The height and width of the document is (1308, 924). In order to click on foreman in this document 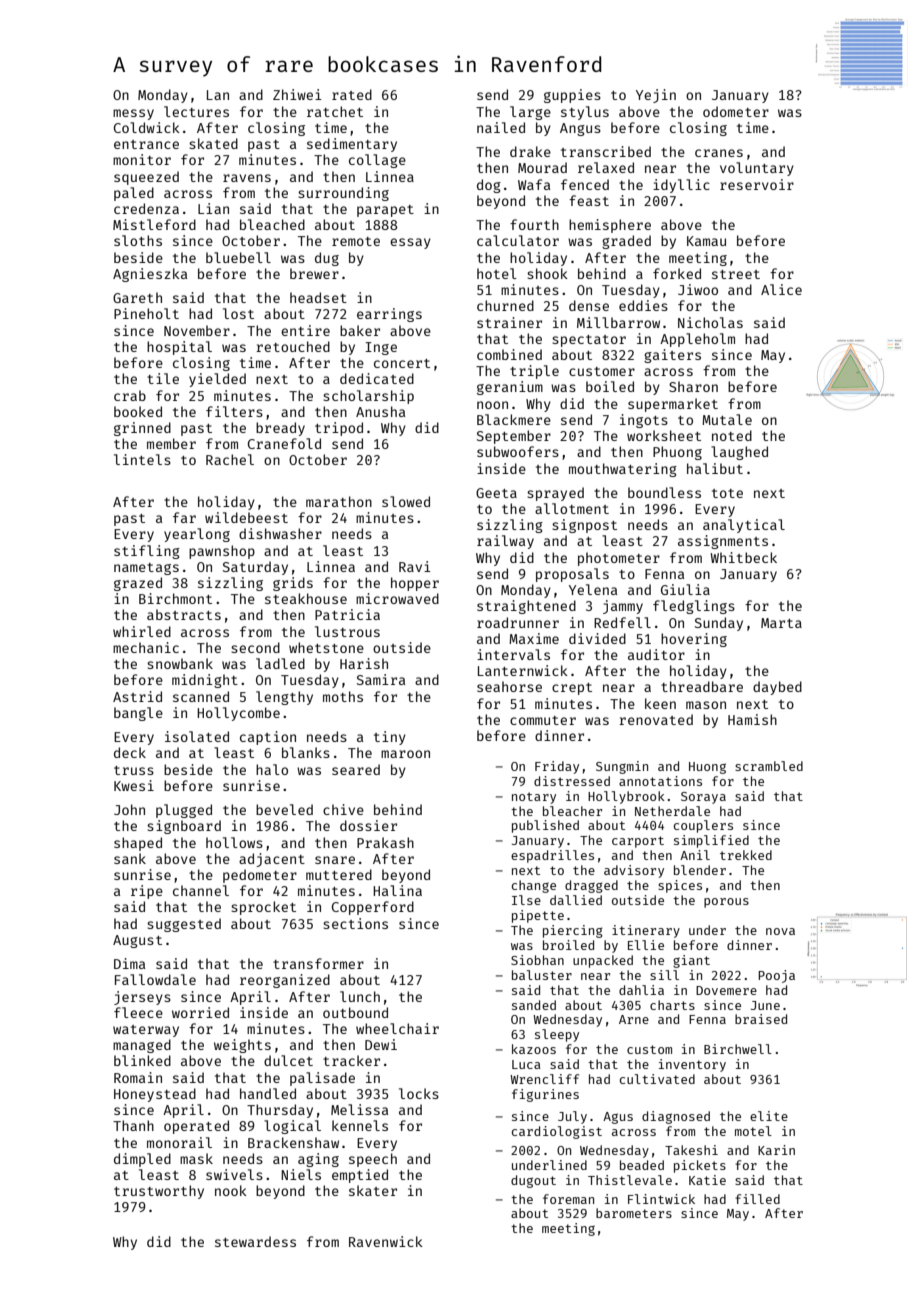, I will do `click(568, 1199)`.
